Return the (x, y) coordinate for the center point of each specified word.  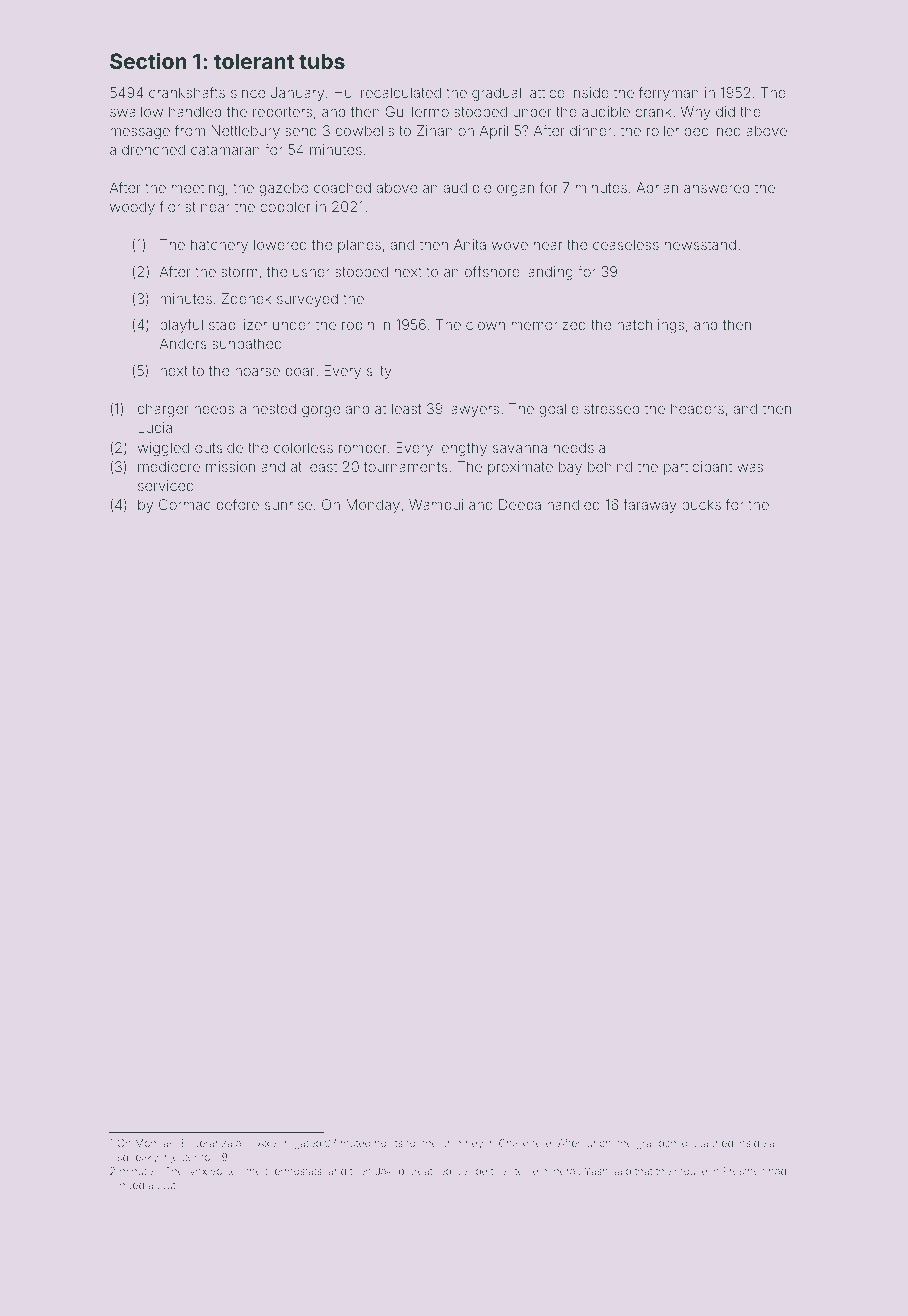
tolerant (254, 61)
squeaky (138, 1158)
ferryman (669, 94)
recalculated (401, 92)
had (777, 1171)
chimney (462, 1144)
